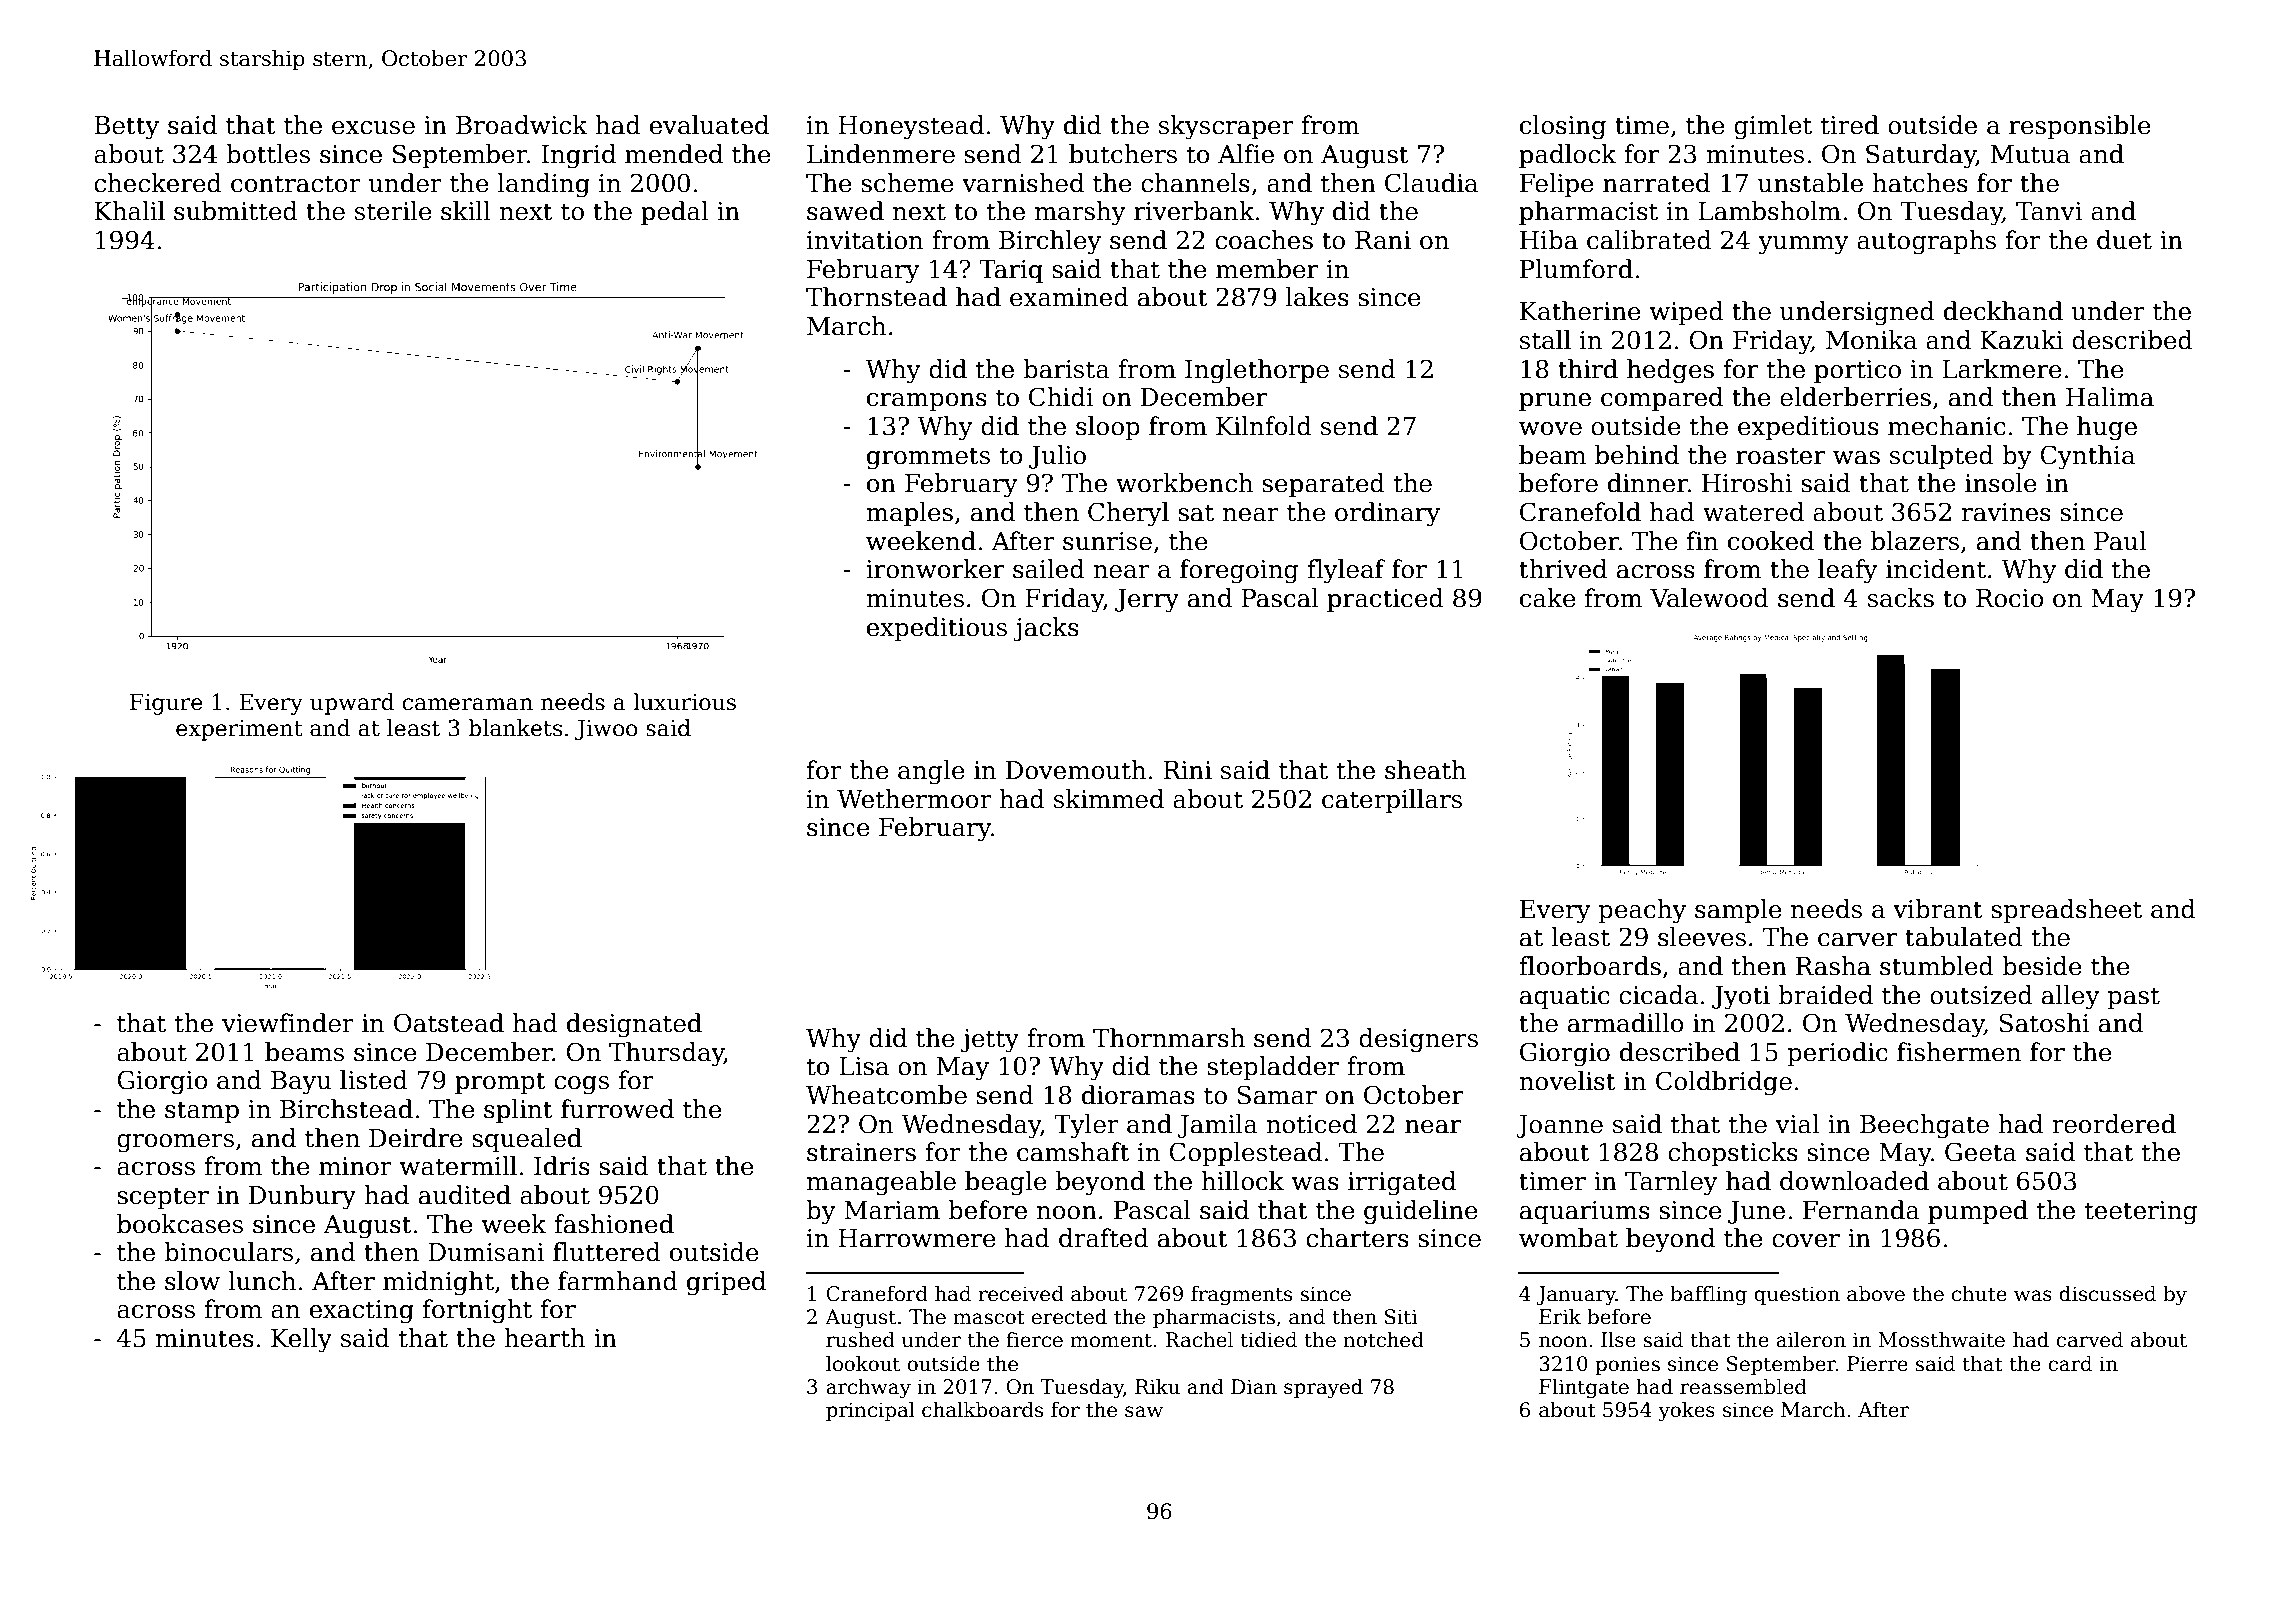 This document has width=2292, height=1620. I want to click on Siti, so click(1401, 1317).
